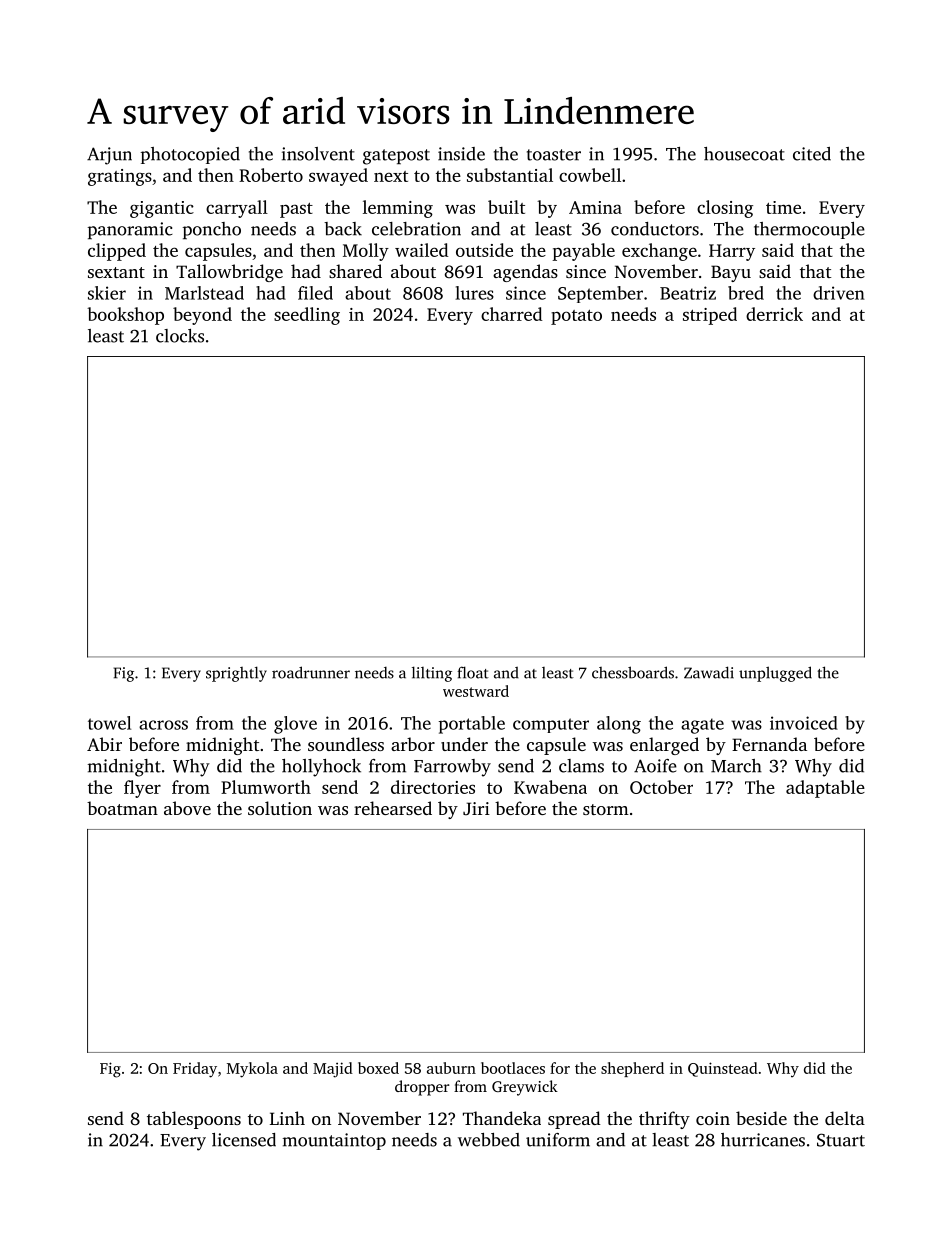 Image resolution: width=952 pixels, height=1233 pixels. What do you see at coordinates (825, 789) in the page?
I see `adaptable` at bounding box center [825, 789].
